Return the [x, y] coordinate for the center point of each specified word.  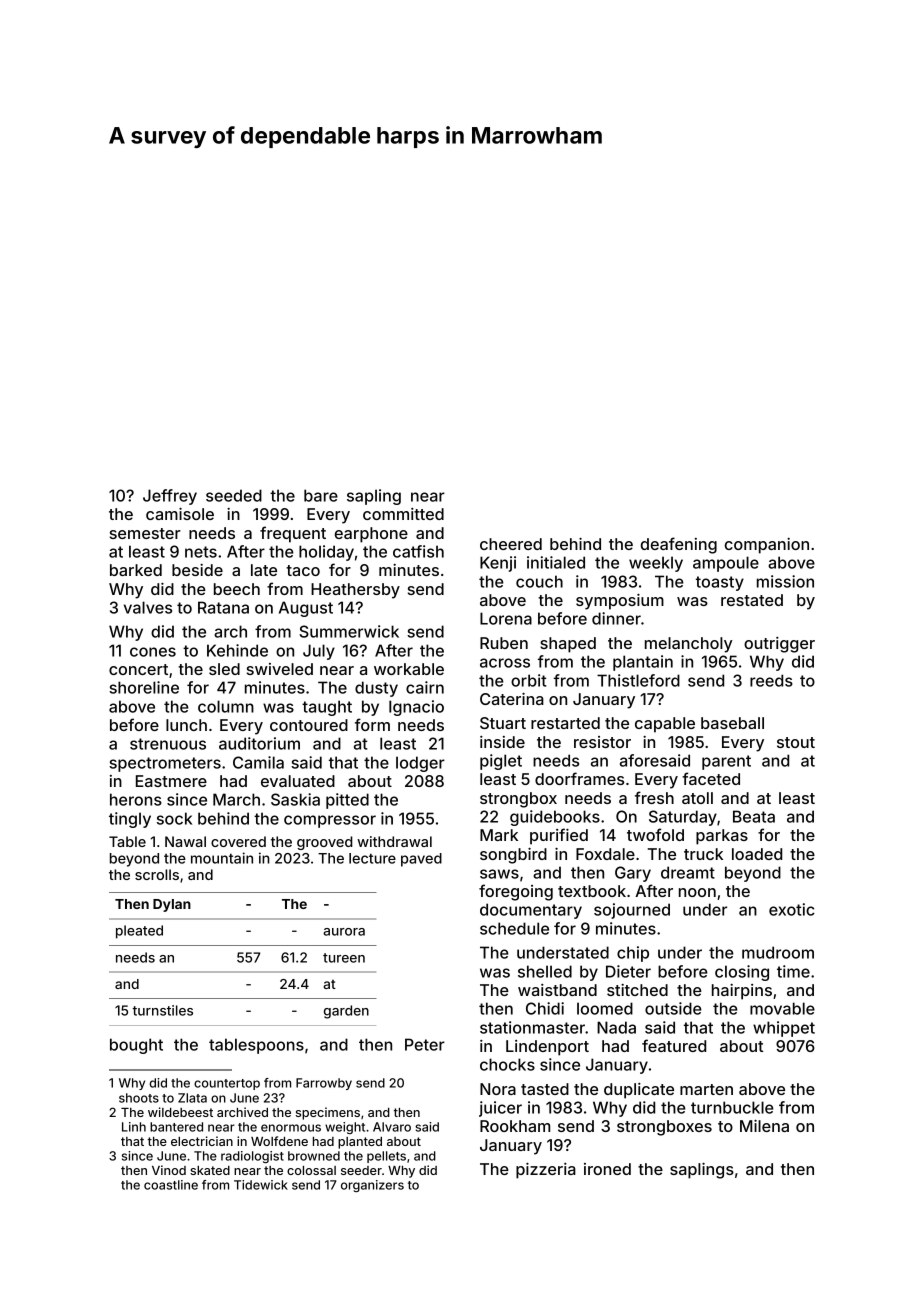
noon [697, 892]
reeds [771, 680]
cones [153, 652]
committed [403, 514]
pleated [139, 932]
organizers [372, 1186]
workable [409, 669]
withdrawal [394, 841]
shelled [545, 971]
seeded [234, 495]
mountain [222, 858]
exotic [792, 909]
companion [767, 546]
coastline [171, 1185]
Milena [764, 1126]
